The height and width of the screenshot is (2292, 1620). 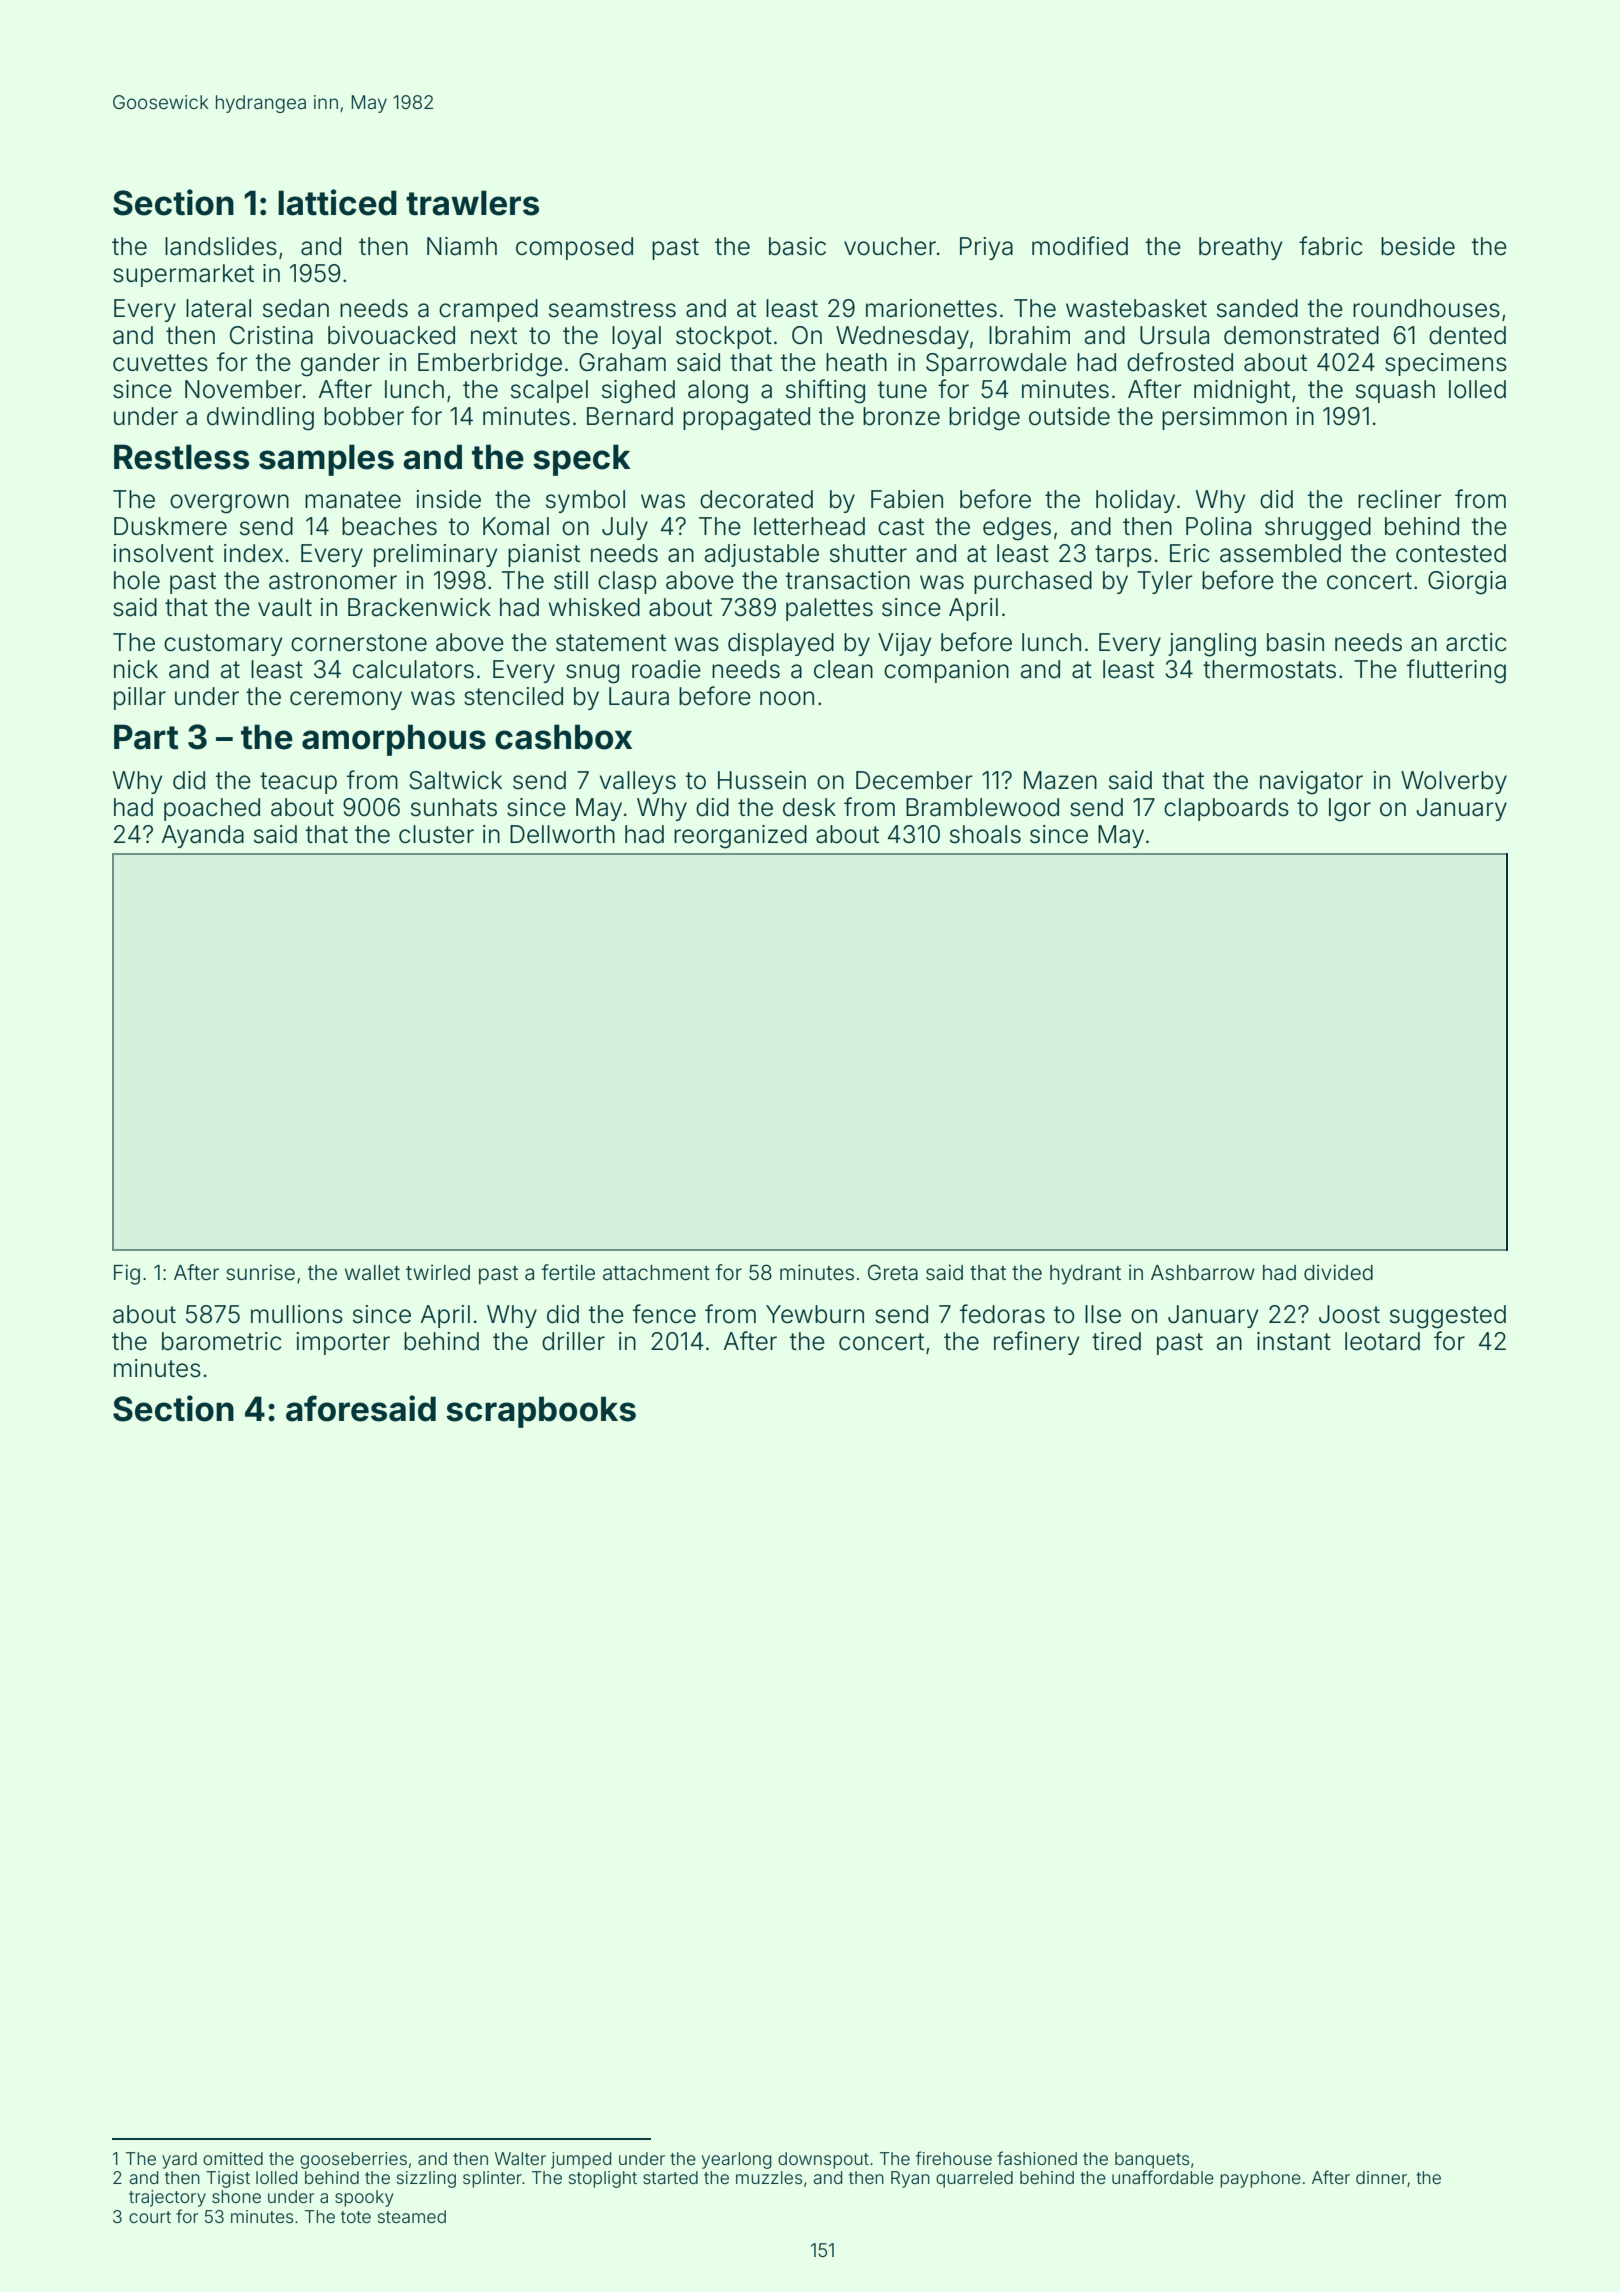 What do you see at coordinates (1448, 1317) in the screenshot?
I see `suggested` at bounding box center [1448, 1317].
